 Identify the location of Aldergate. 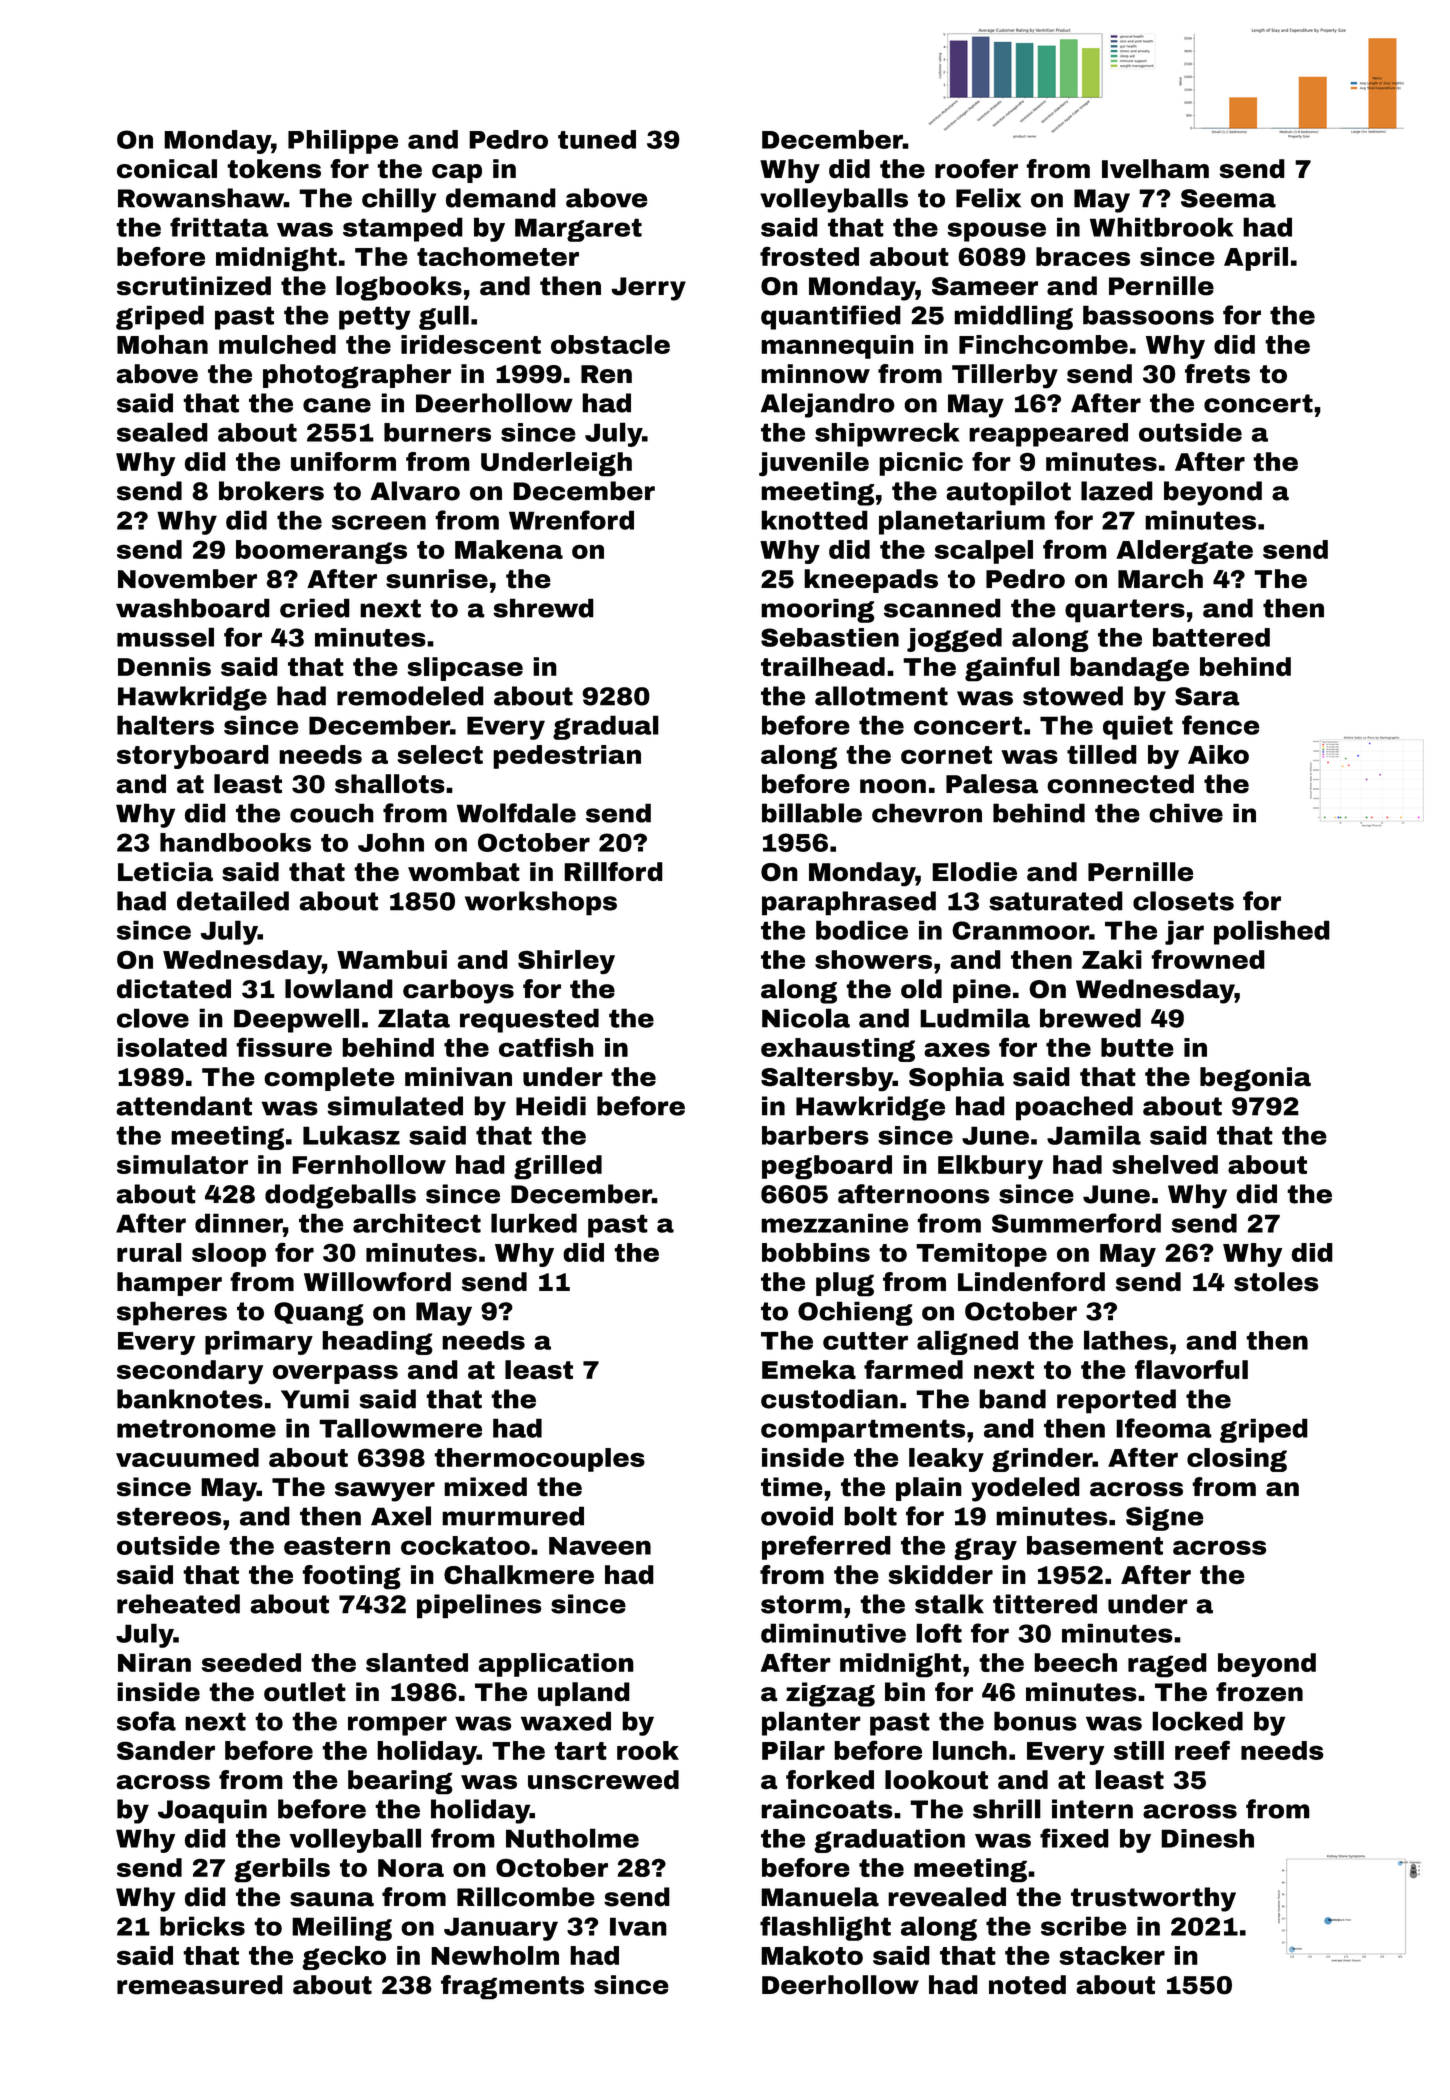
(1184, 552).
